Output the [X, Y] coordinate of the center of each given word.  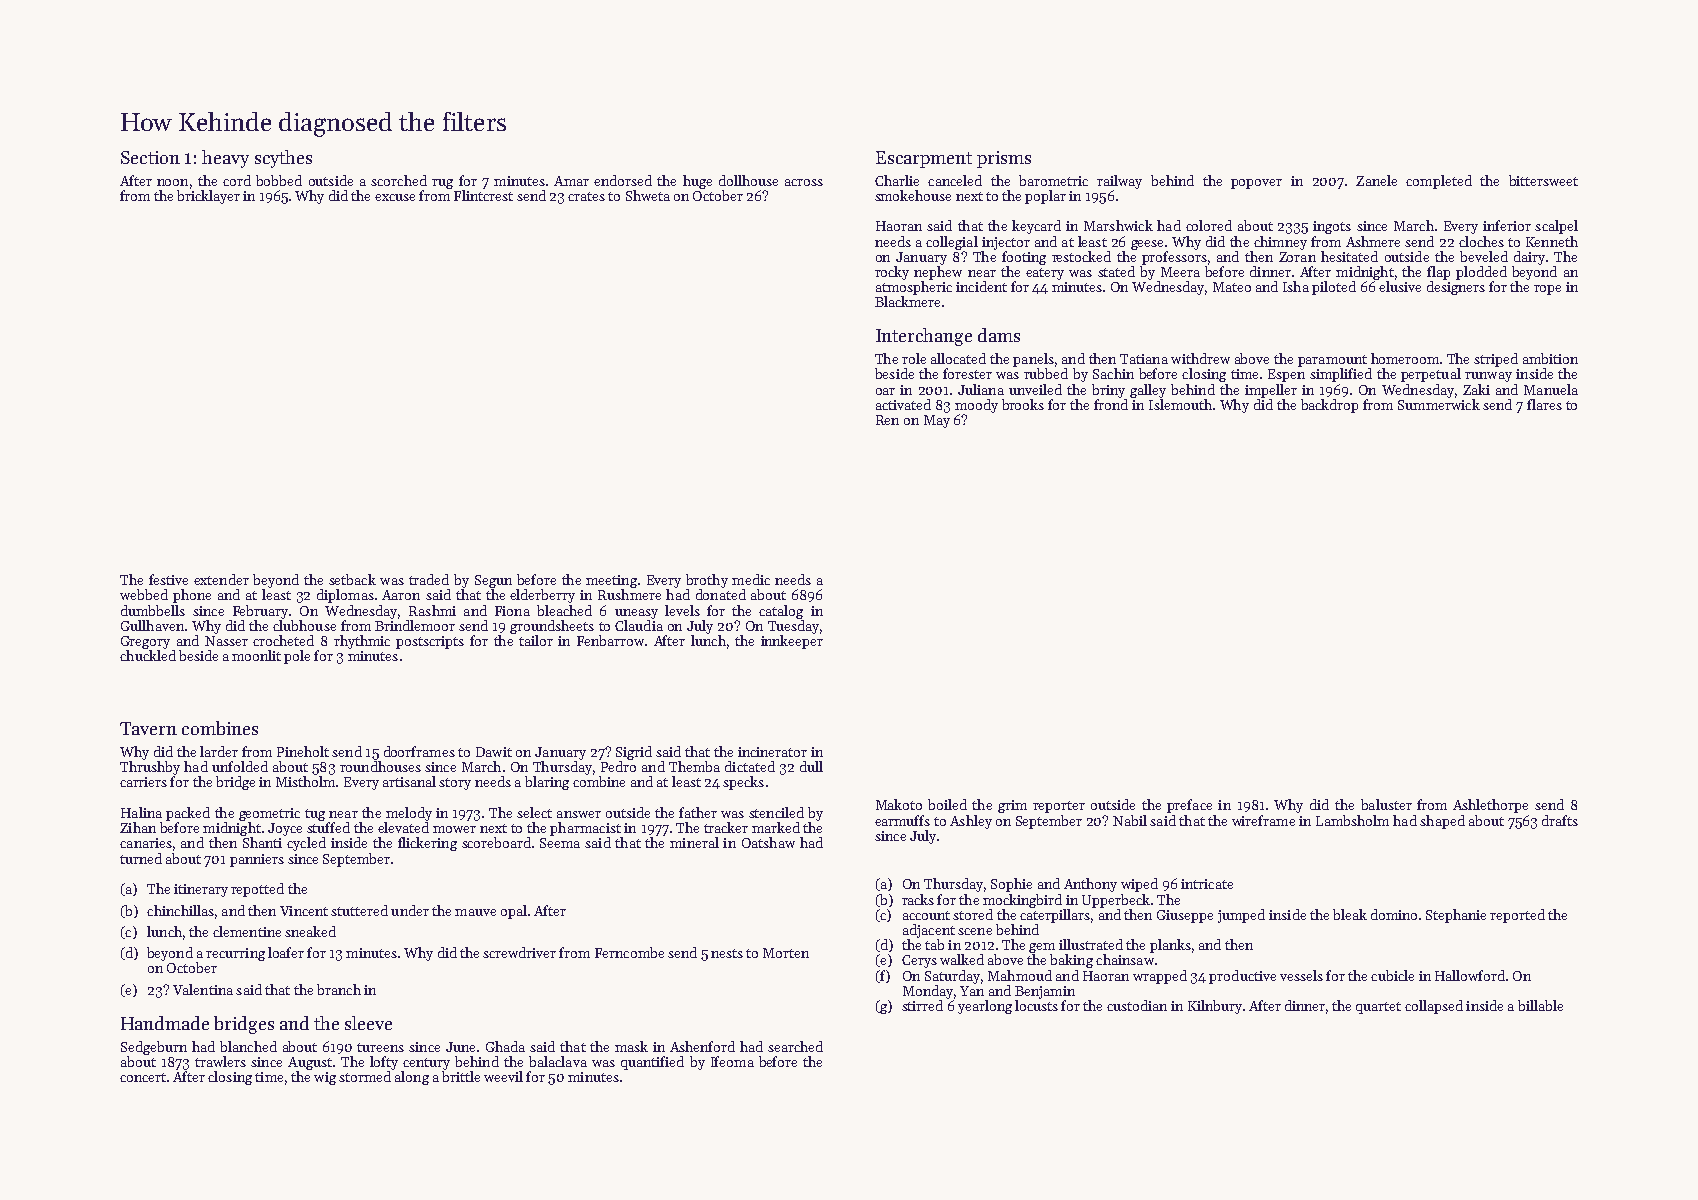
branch [339, 989]
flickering [427, 844]
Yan [972, 991]
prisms [1004, 159]
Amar [571, 181]
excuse [395, 197]
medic [751, 579]
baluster [1386, 804]
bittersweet [1543, 180]
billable [1540, 1005]
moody [976, 406]
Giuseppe [1185, 916]
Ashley [971, 822]
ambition [1550, 358]
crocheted [283, 640]
